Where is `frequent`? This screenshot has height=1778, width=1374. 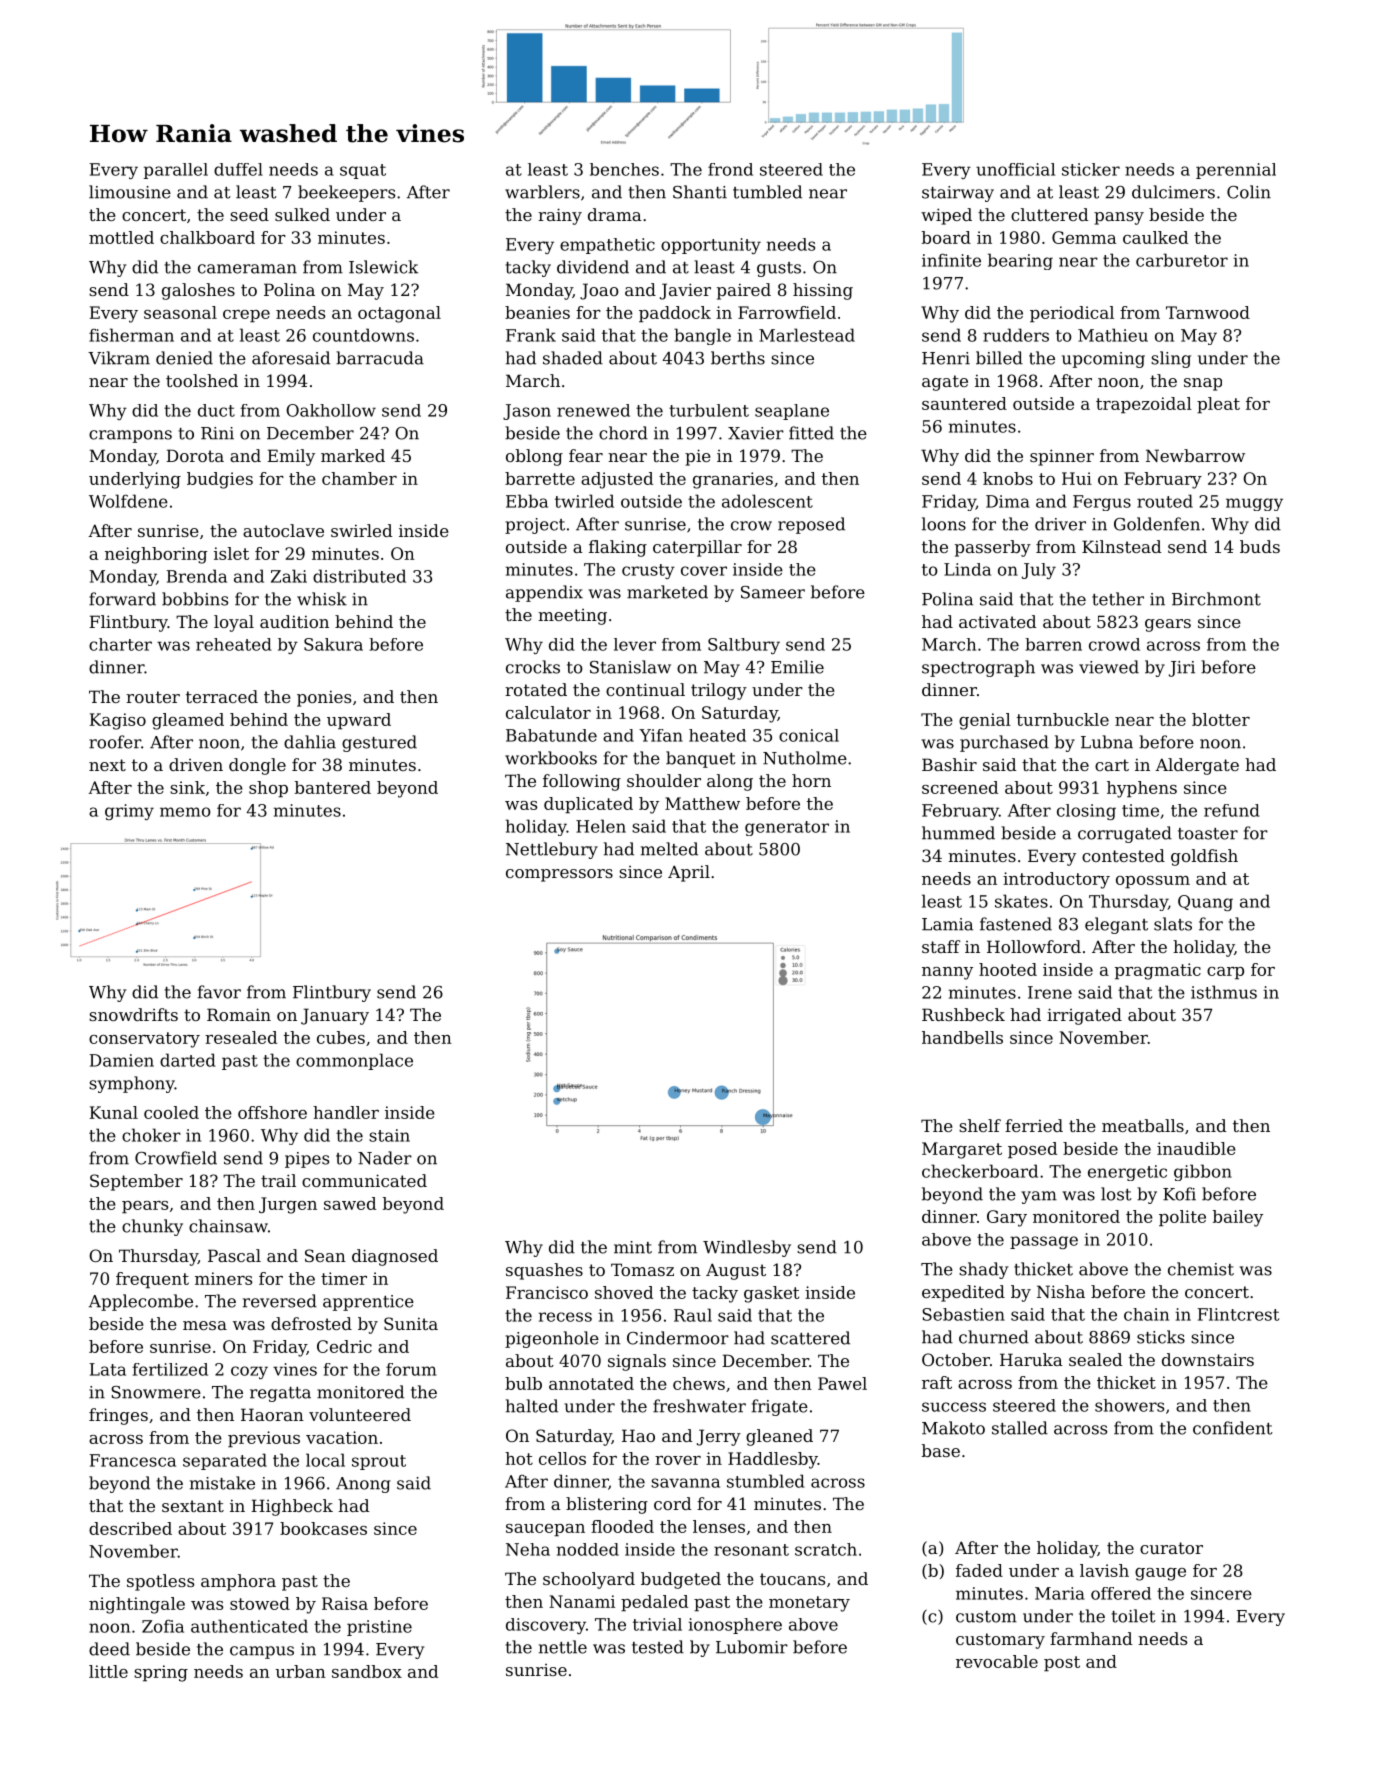
frequent is located at coordinates (152, 1280).
